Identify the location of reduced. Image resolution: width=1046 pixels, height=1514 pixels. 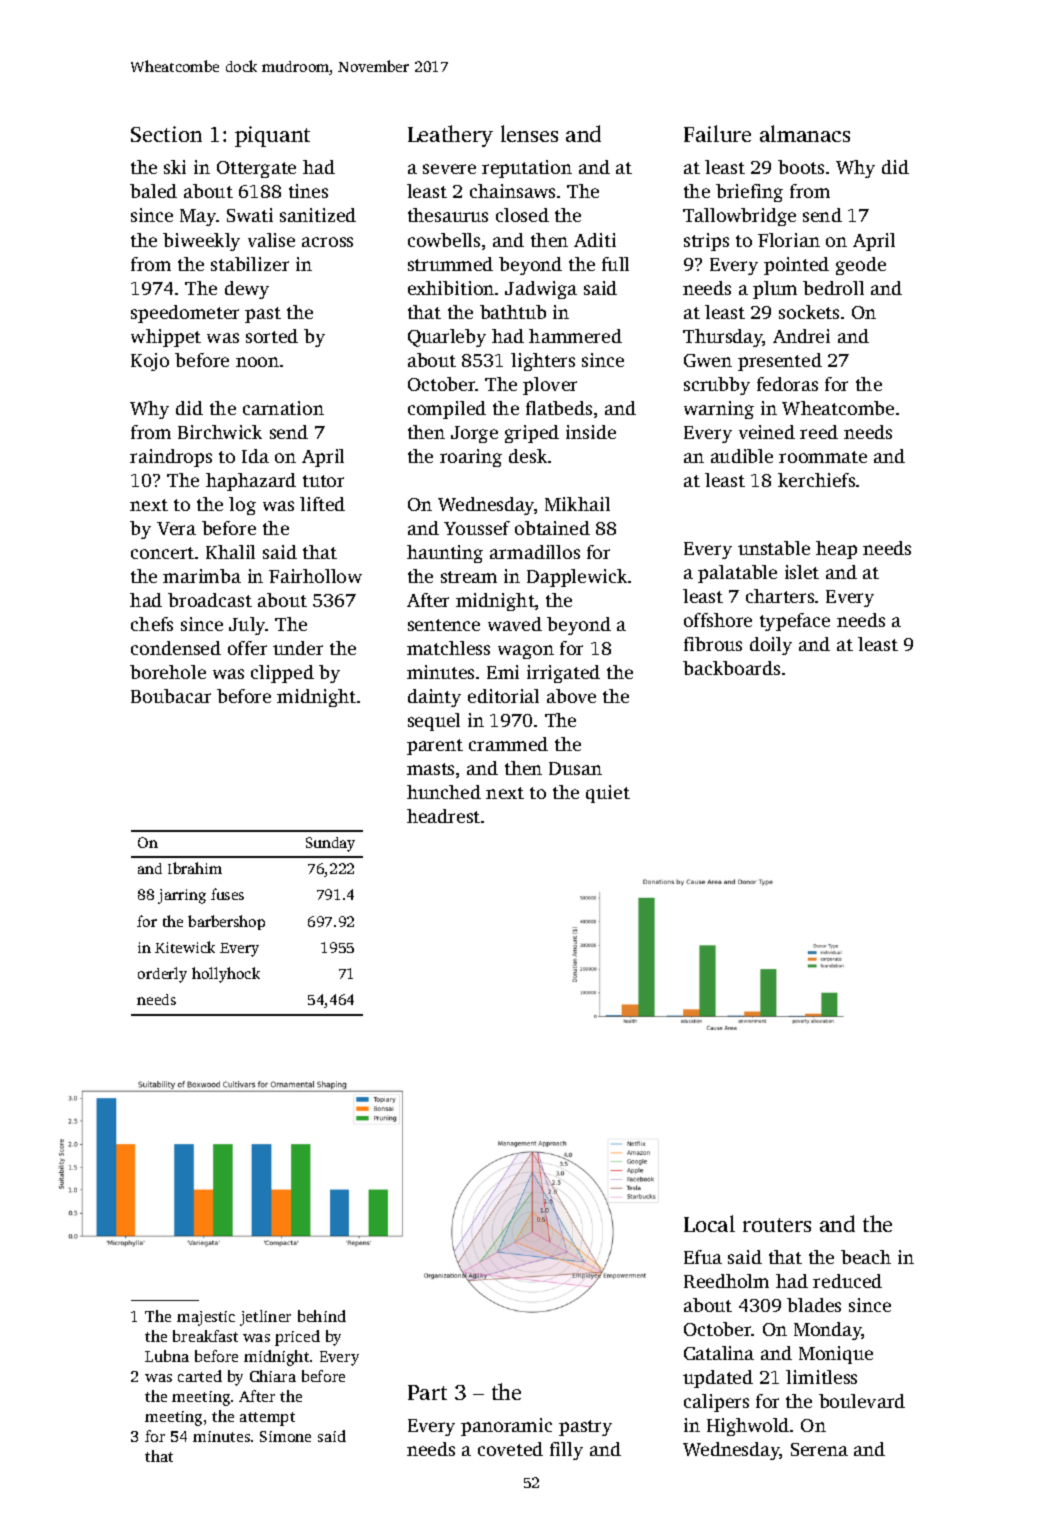
(847, 1281).
